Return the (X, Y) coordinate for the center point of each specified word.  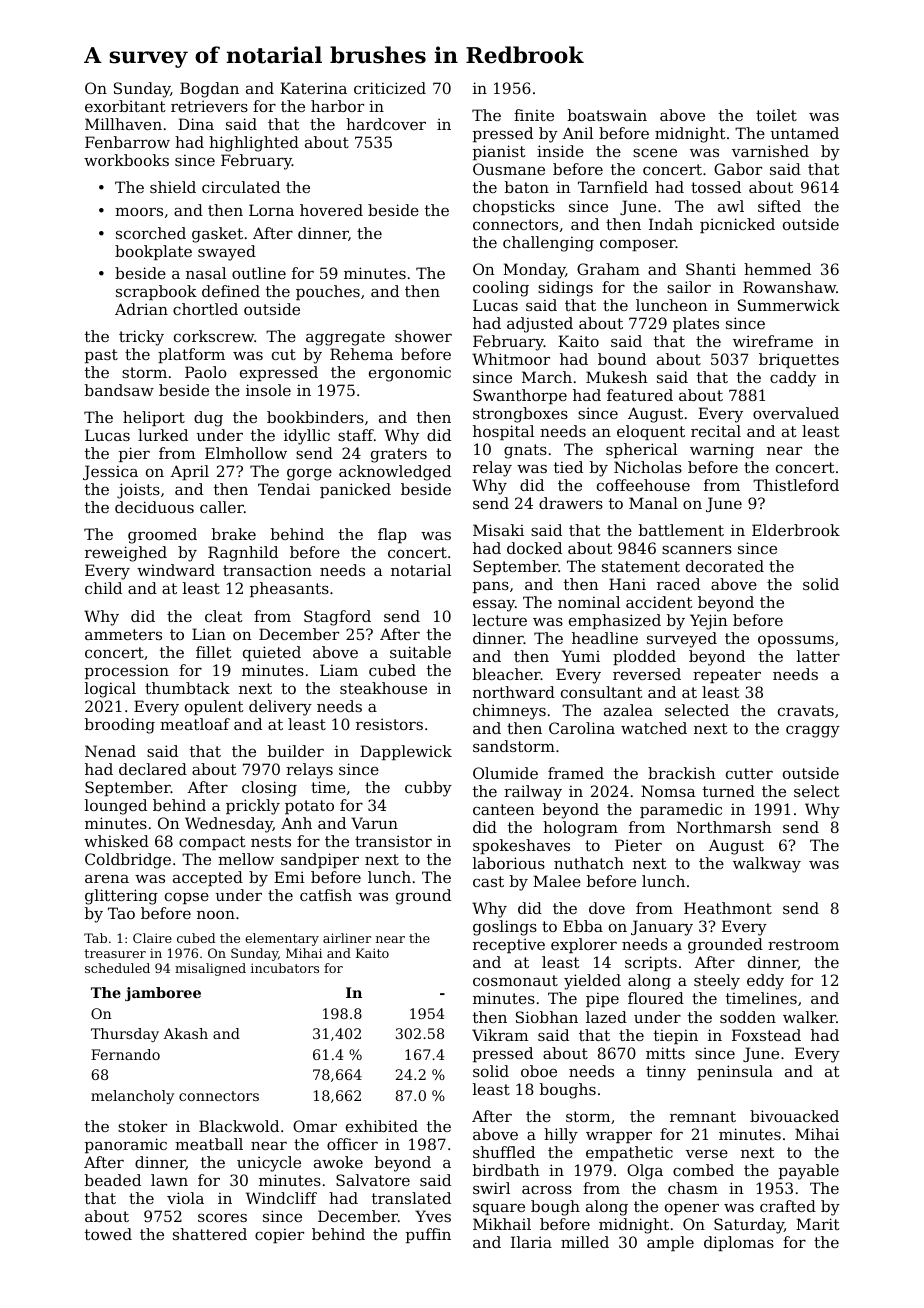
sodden (748, 1017)
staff (356, 435)
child (103, 588)
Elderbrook (796, 530)
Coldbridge (128, 861)
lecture (500, 620)
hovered (331, 210)
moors (139, 211)
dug (208, 419)
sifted (779, 206)
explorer (584, 945)
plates (696, 324)
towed (108, 1234)
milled (585, 1242)
